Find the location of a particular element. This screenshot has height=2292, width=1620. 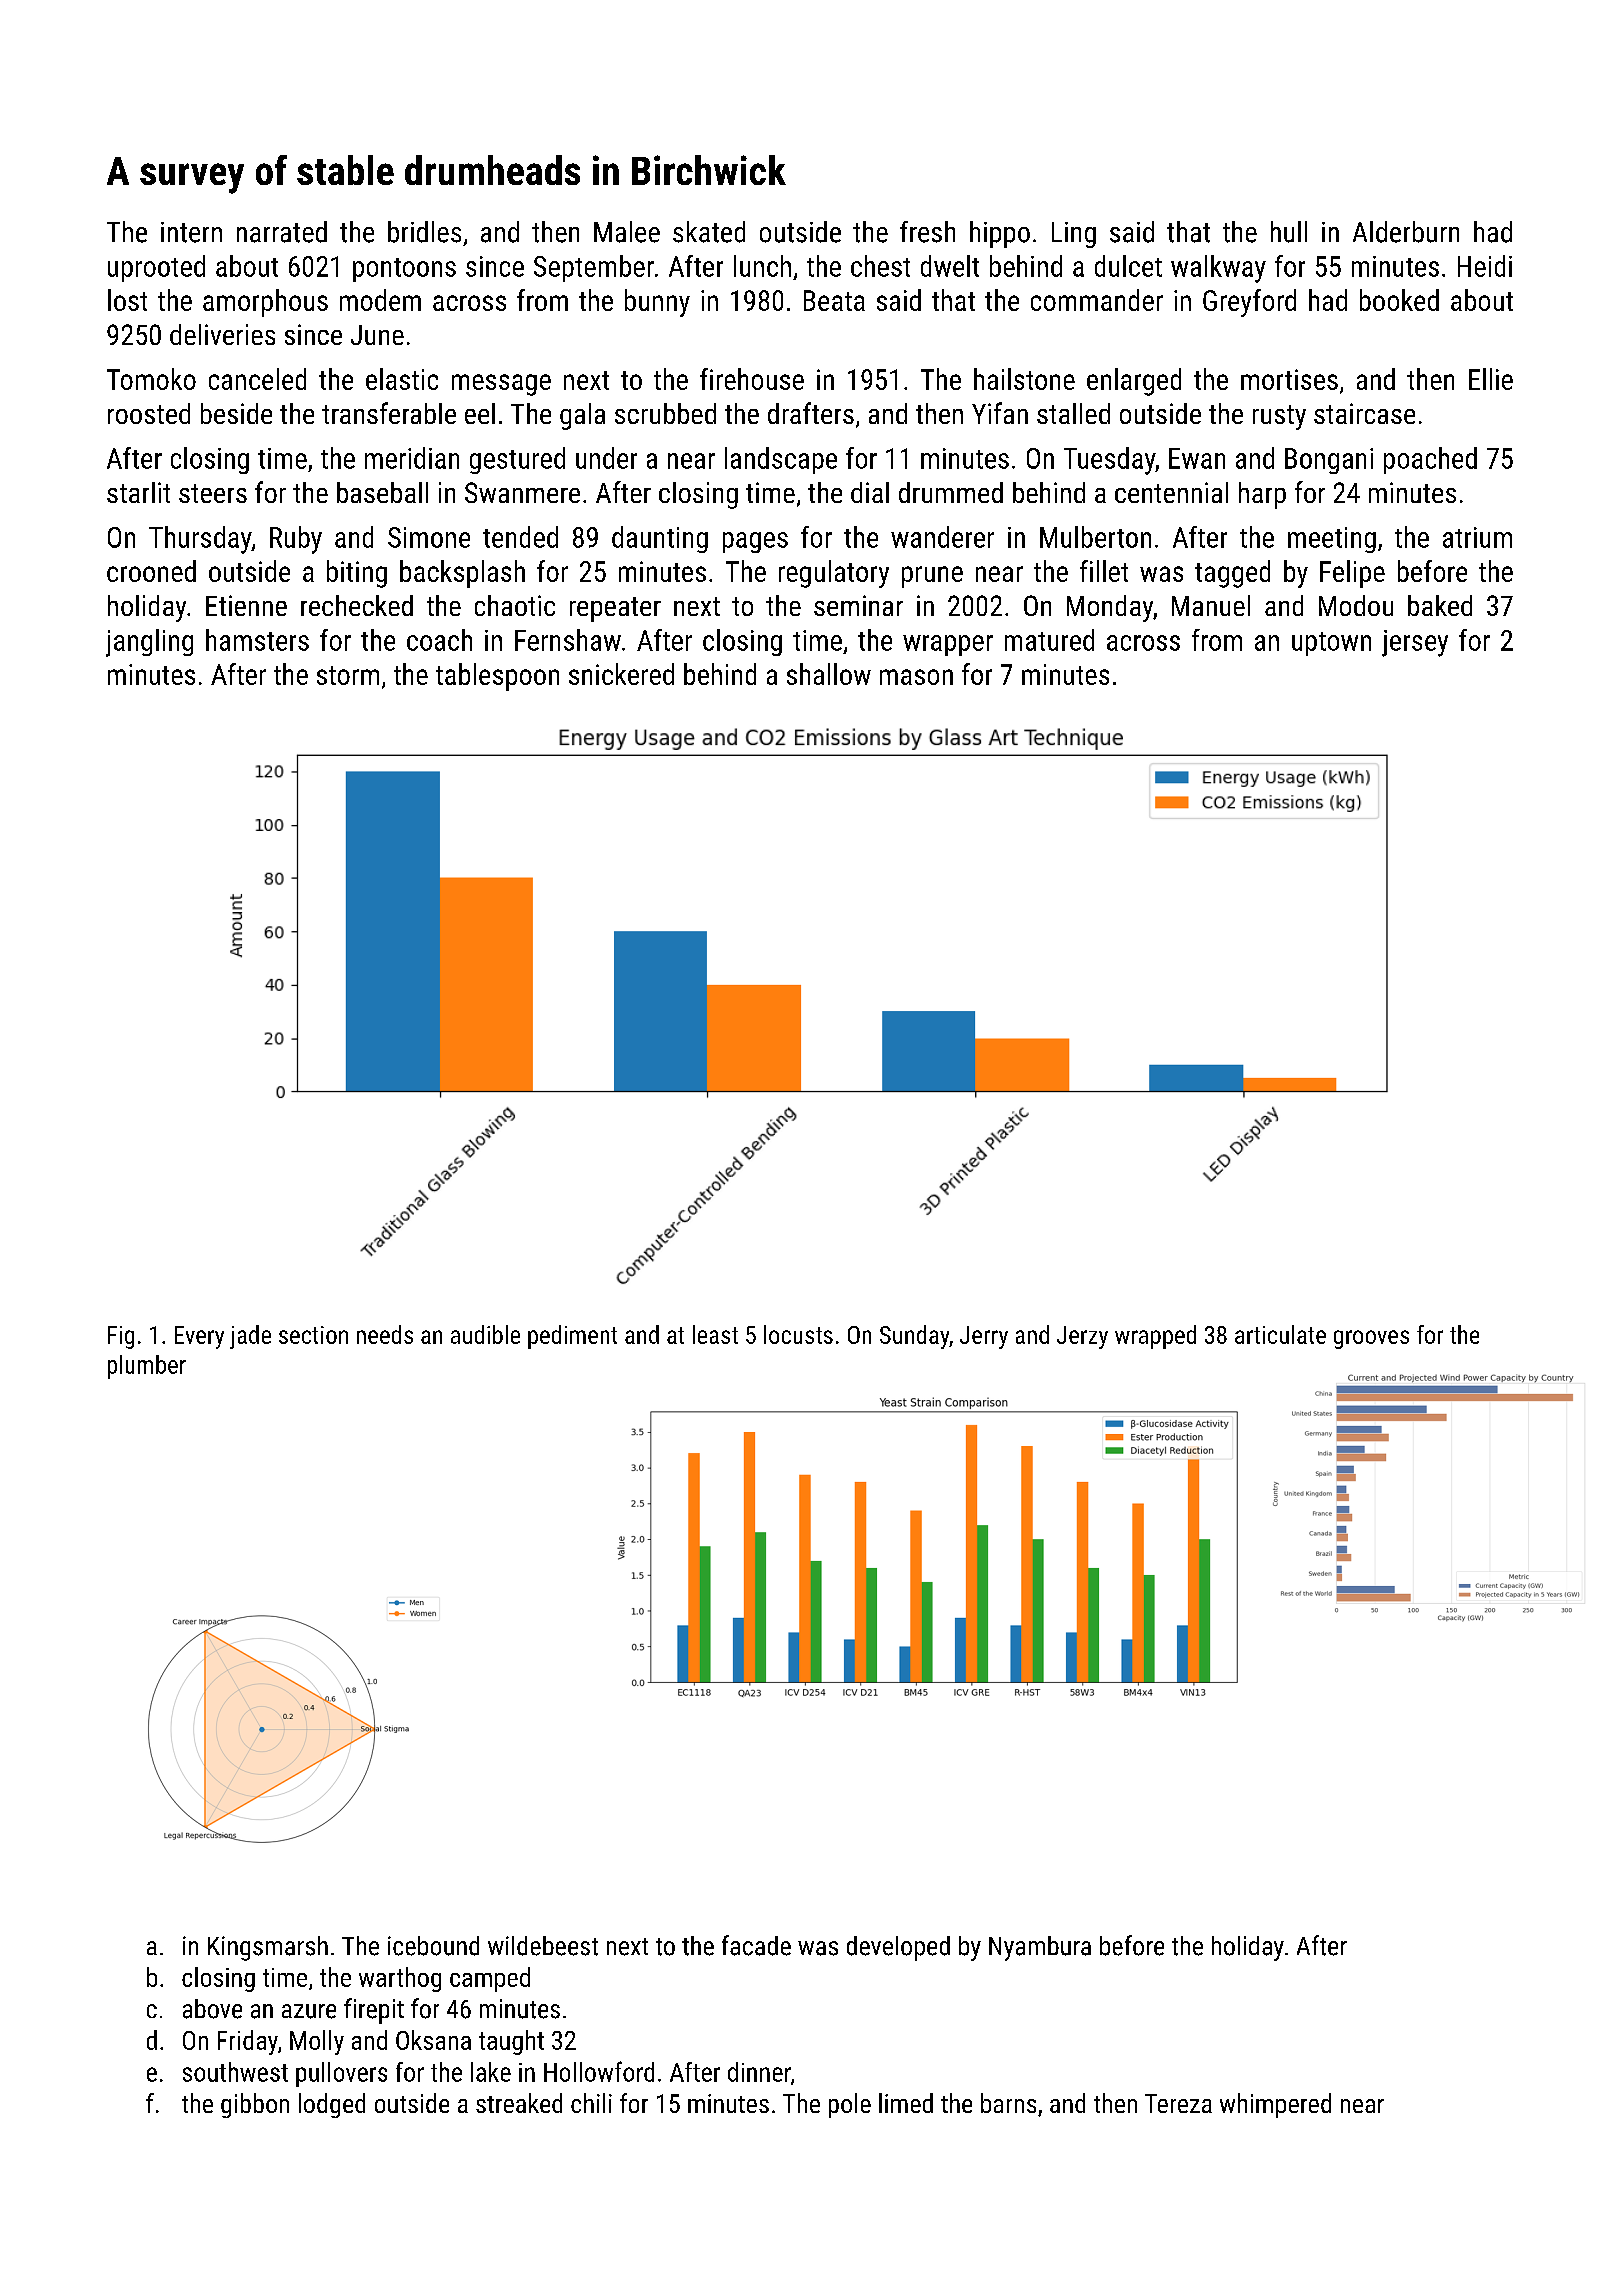

snickered is located at coordinates (621, 674).
